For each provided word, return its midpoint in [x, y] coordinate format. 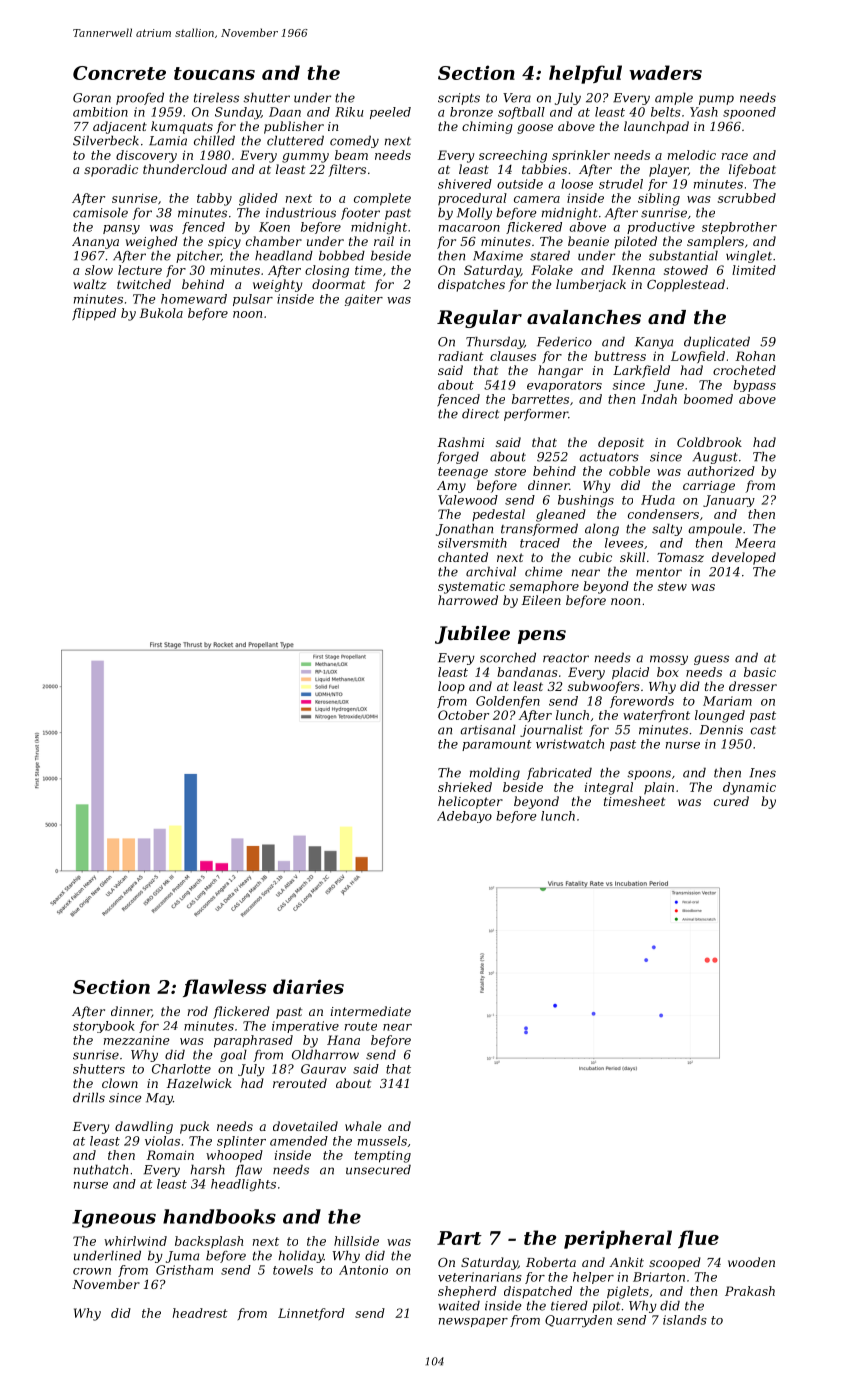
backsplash [209, 1242]
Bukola [161, 313]
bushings [586, 501]
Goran [92, 98]
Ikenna [633, 270]
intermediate [370, 1011]
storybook [104, 1027]
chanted [463, 557]
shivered [465, 184]
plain [659, 788]
